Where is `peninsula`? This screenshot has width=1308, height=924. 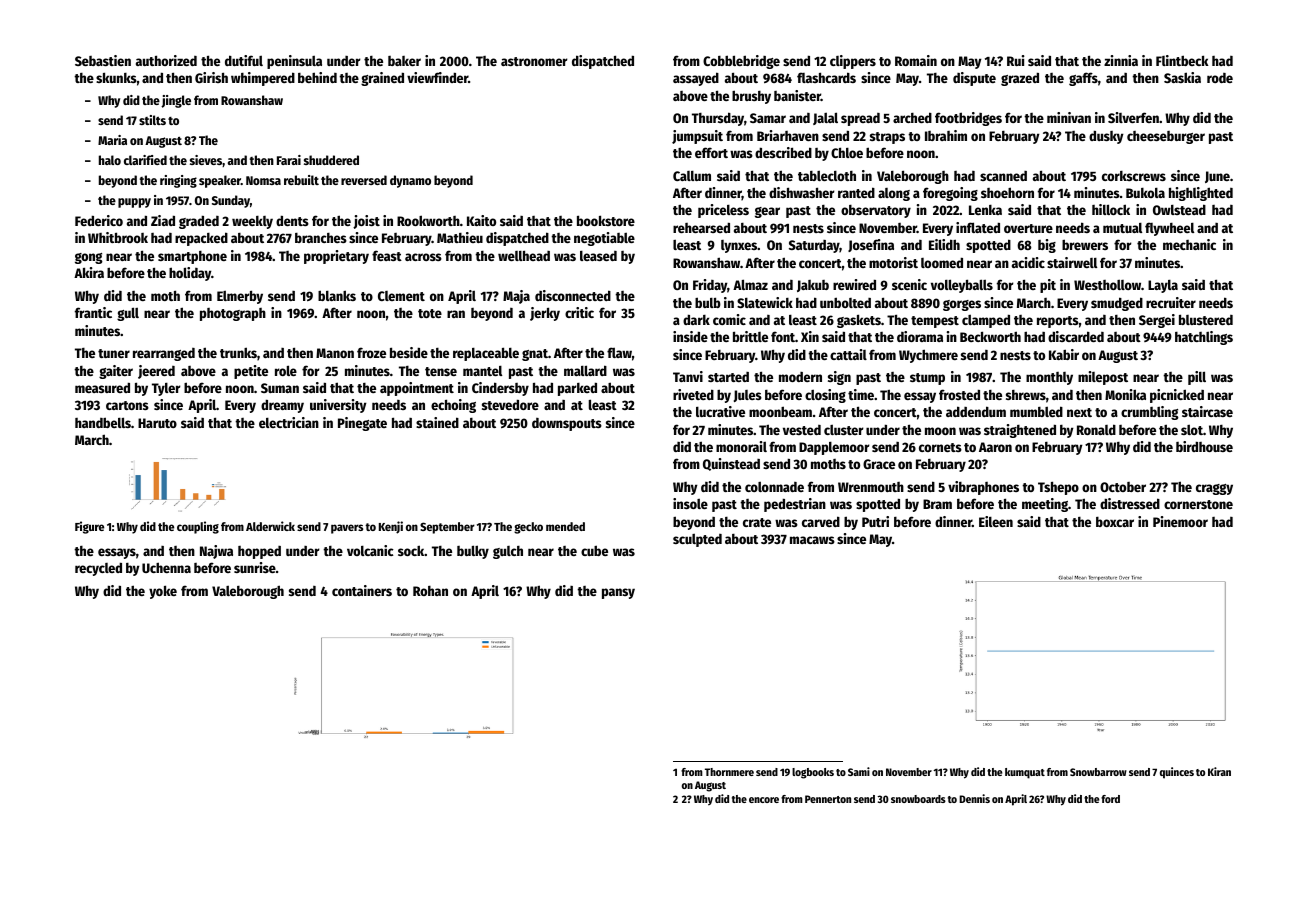
peninsula is located at coordinates (294, 62).
